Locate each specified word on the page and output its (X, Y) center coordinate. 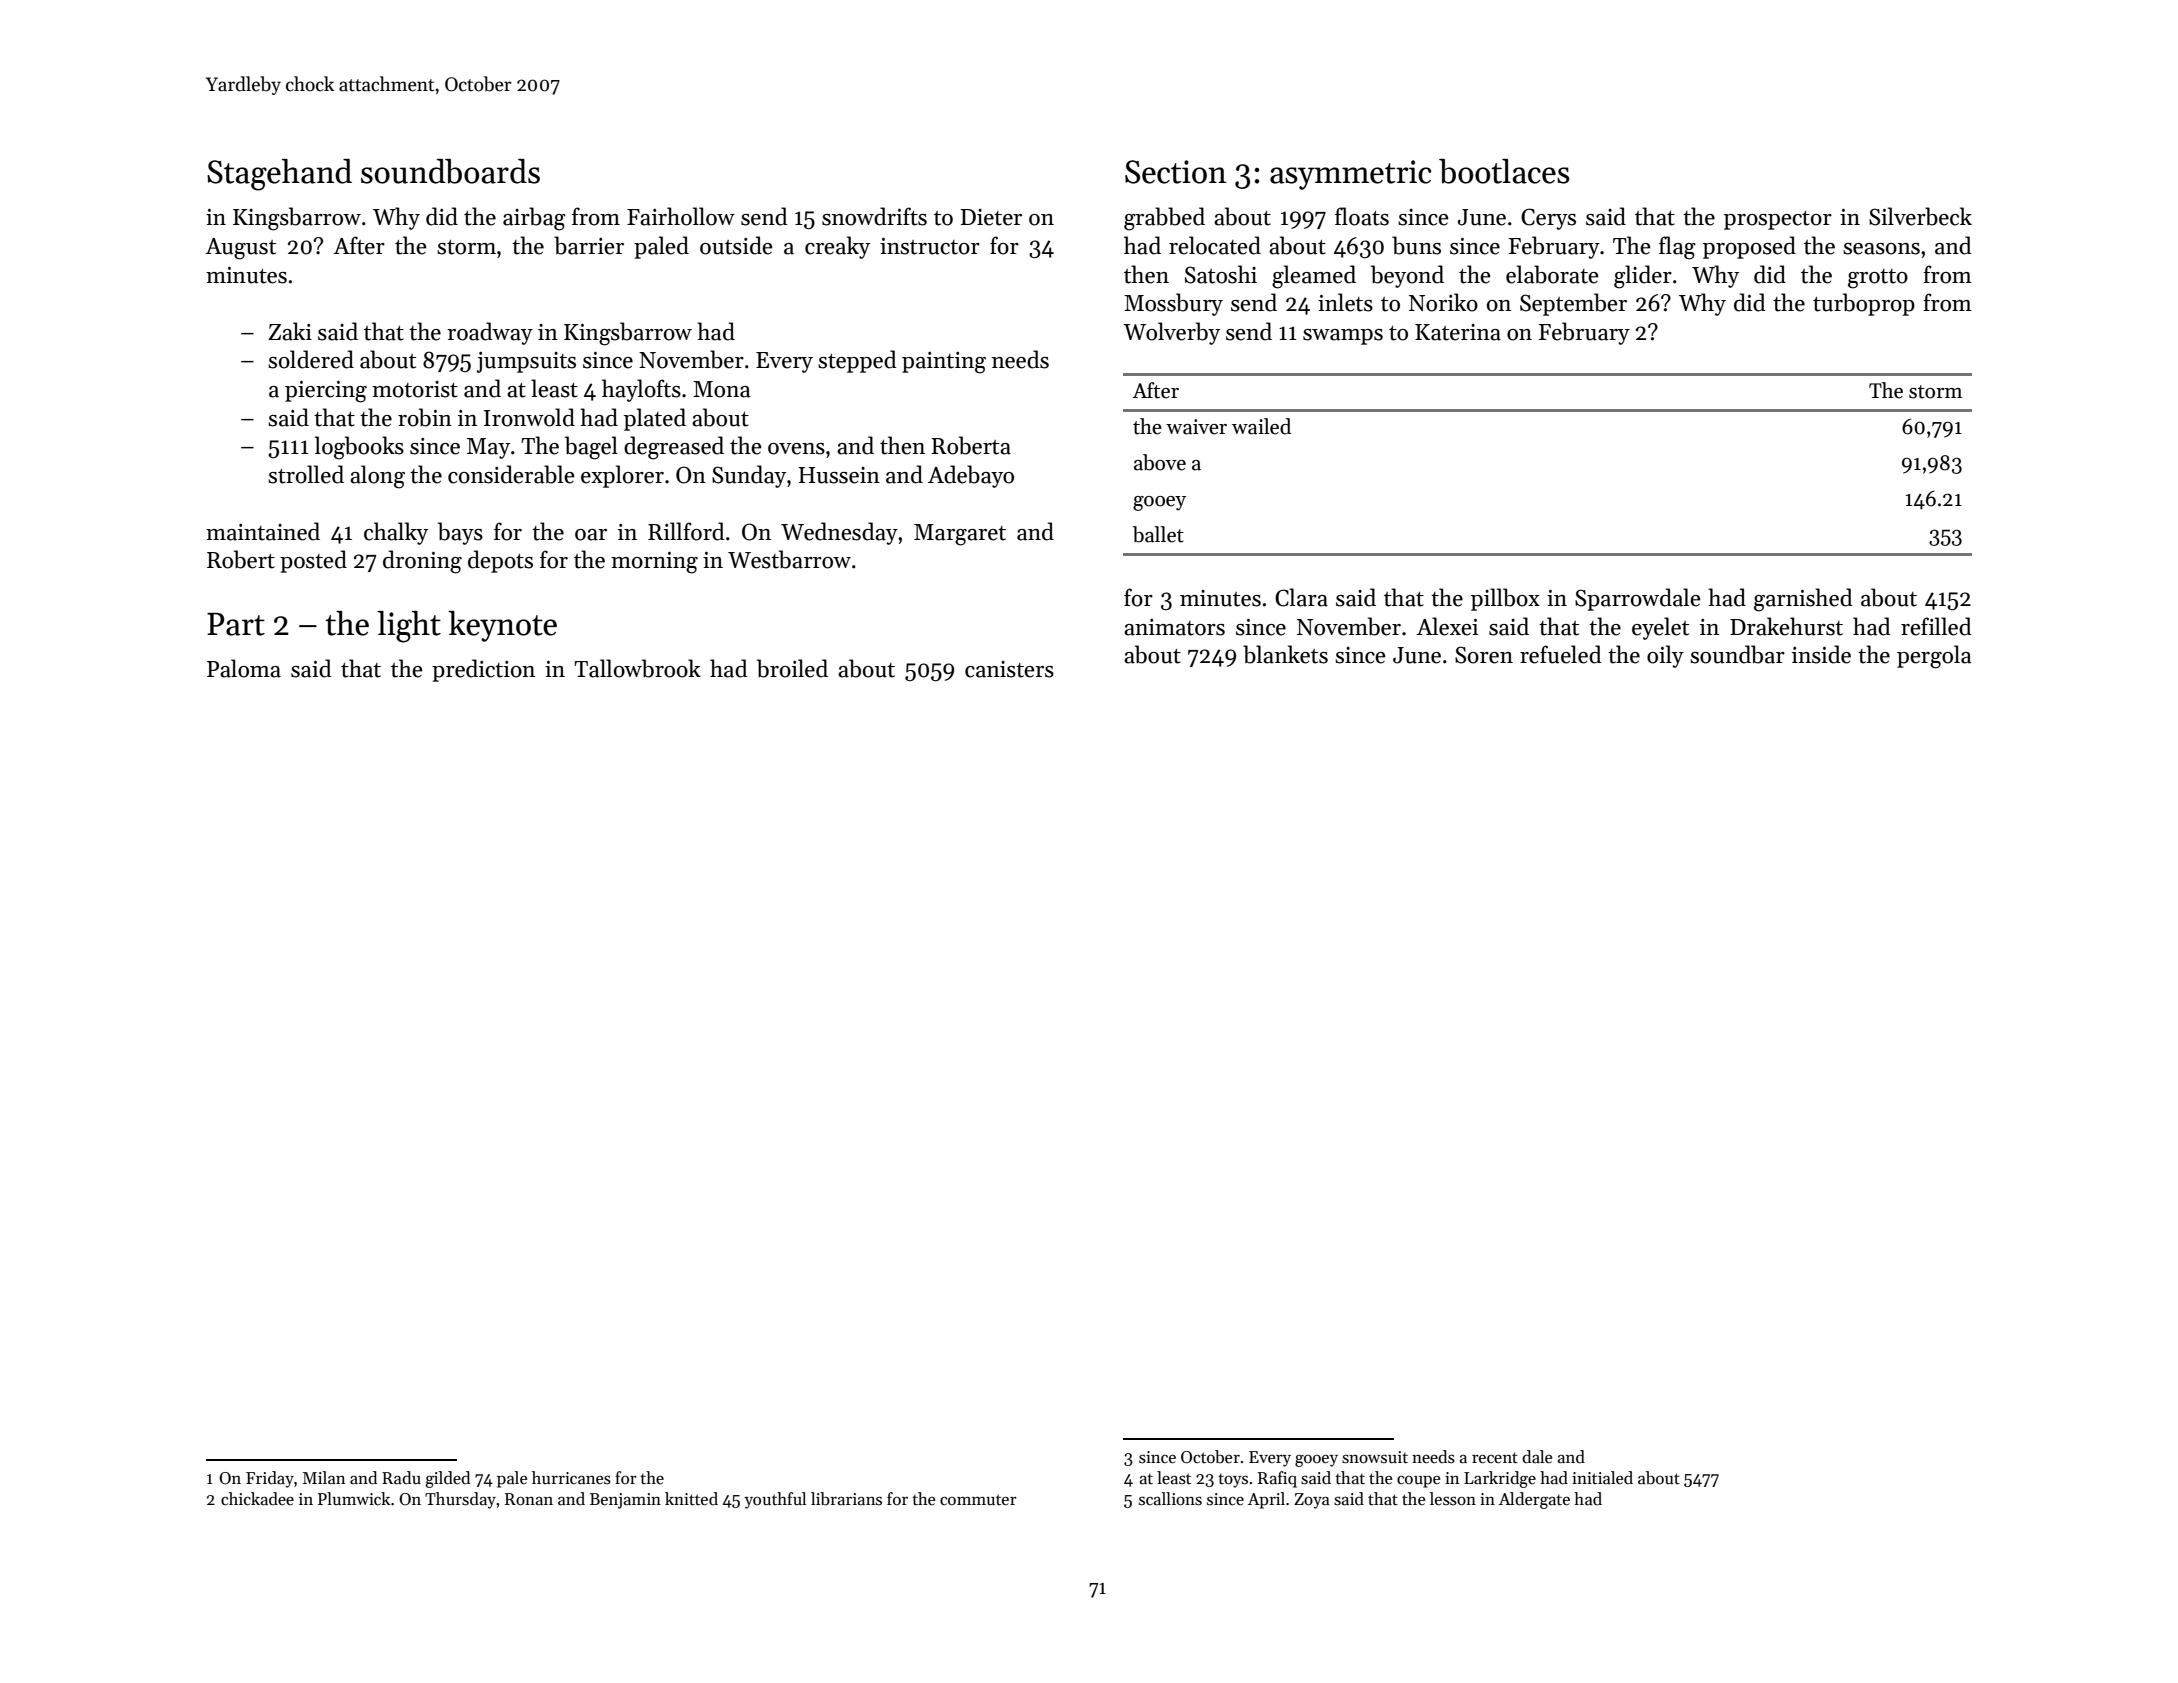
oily (1665, 656)
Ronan (529, 1499)
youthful (775, 1500)
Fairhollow (681, 216)
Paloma (244, 668)
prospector (1778, 220)
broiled (792, 668)
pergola (1934, 657)
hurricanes (571, 1478)
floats (1362, 216)
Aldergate (1534, 1500)
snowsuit (1375, 1457)
